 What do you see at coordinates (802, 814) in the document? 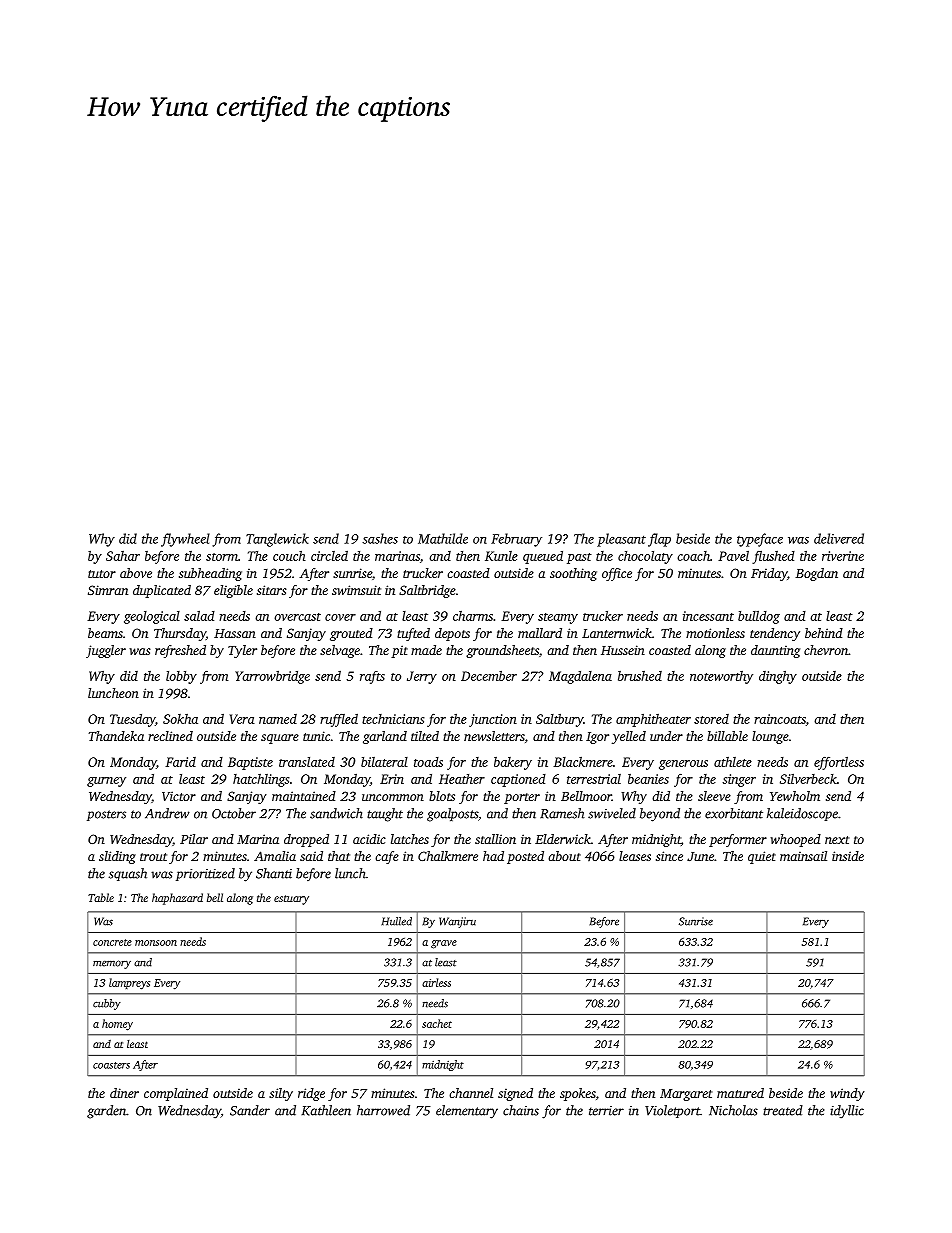
I see `kaleidoscope` at bounding box center [802, 814].
